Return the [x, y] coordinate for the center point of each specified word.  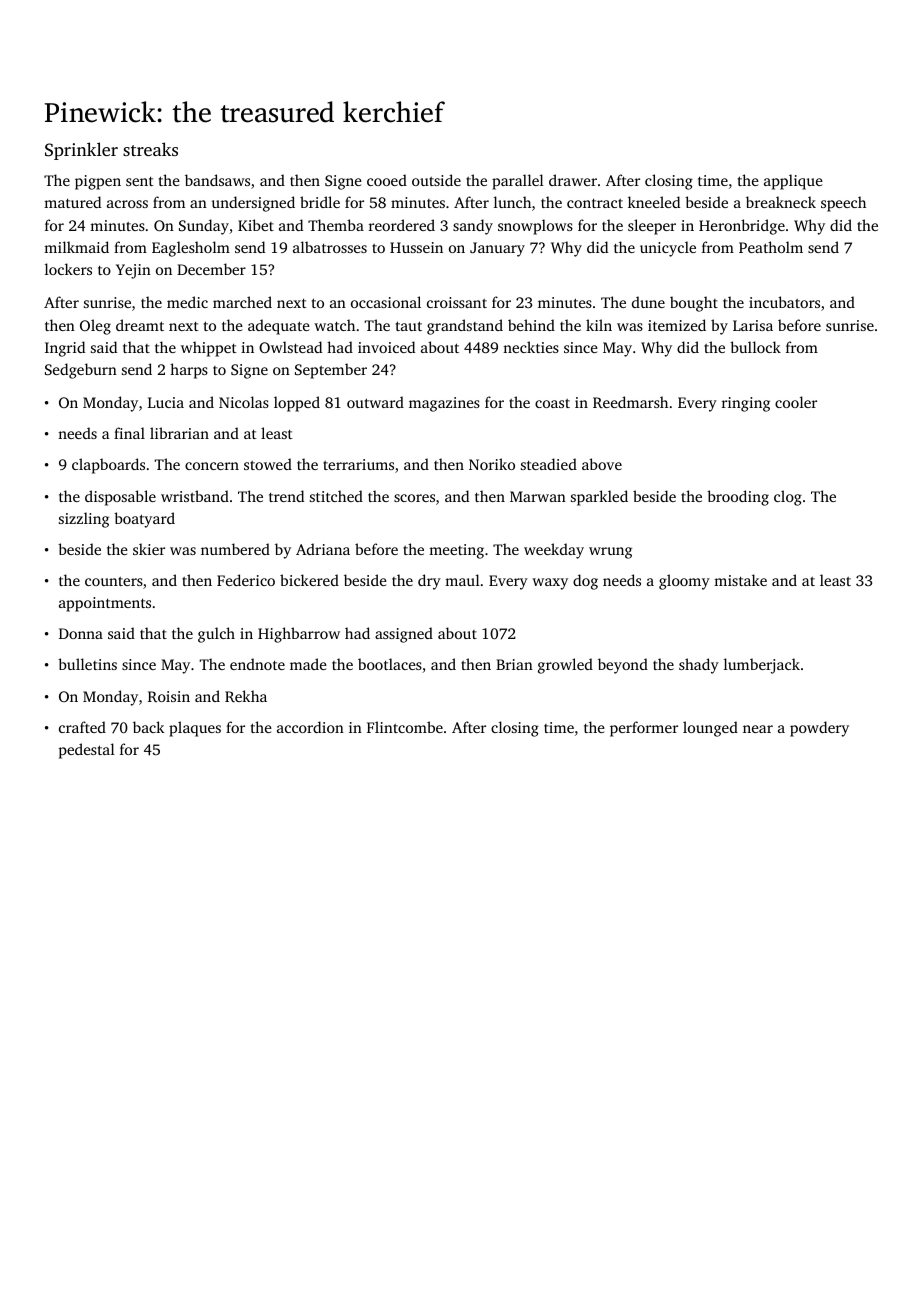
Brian [514, 664]
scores [414, 498]
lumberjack [762, 666]
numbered [235, 549]
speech [843, 204]
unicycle [668, 249]
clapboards [108, 466]
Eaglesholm [191, 249]
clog [788, 498]
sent [140, 181]
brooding [738, 498]
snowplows [535, 227]
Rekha [246, 696]
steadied [549, 464]
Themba [336, 225]
